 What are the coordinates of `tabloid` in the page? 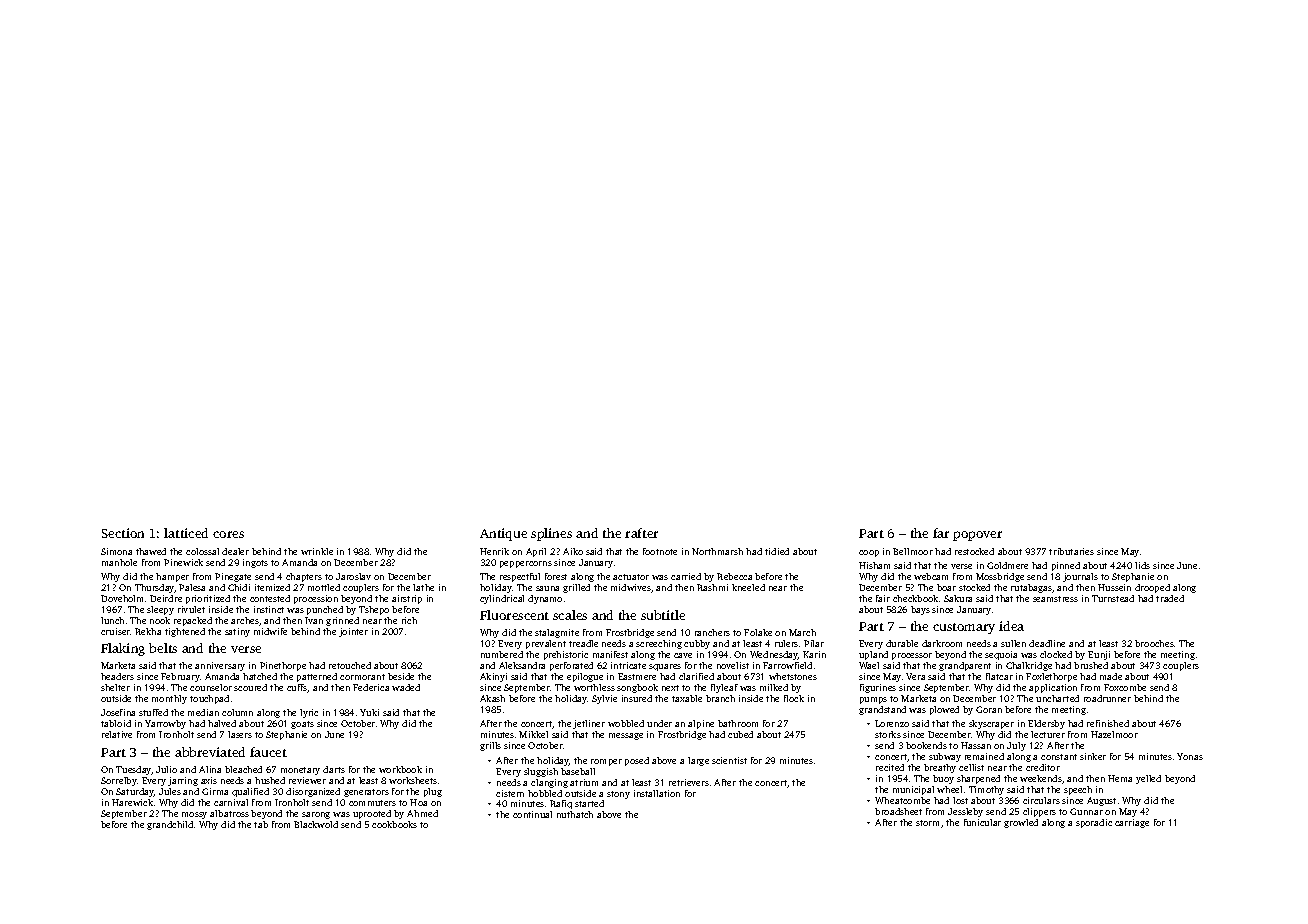 It's located at (116, 723).
